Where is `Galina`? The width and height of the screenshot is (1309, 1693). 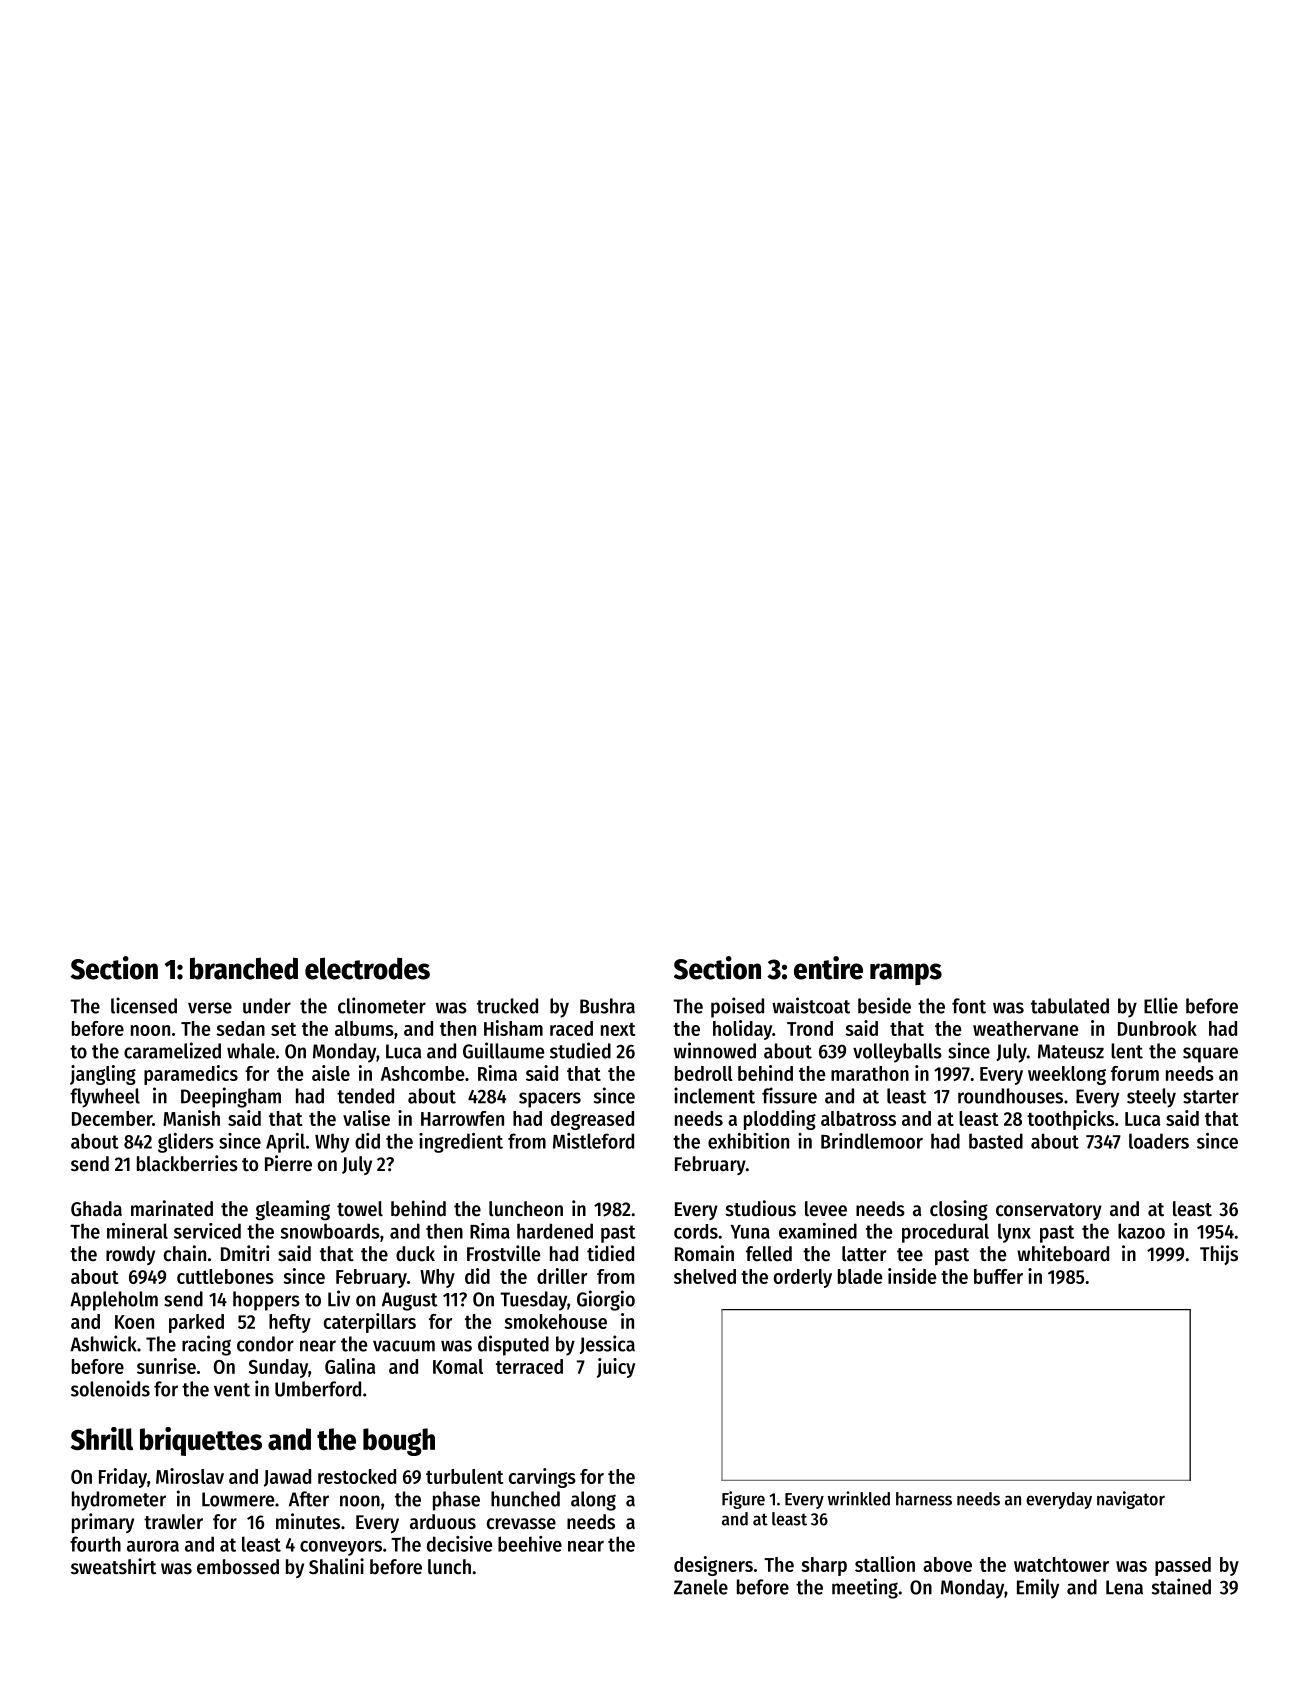 Galina is located at coordinates (350, 1366).
